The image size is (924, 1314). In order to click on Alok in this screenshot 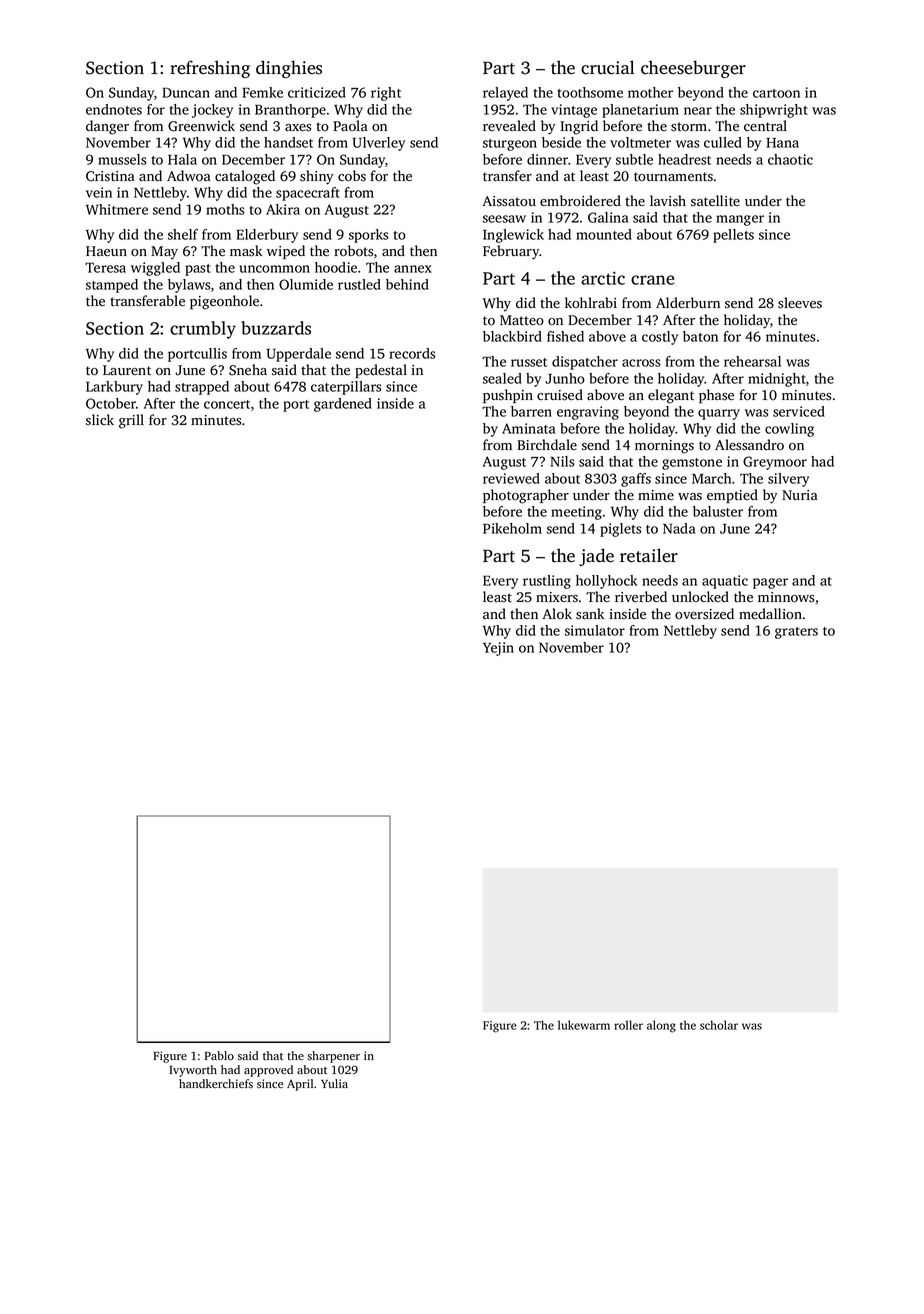, I will do `click(557, 614)`.
